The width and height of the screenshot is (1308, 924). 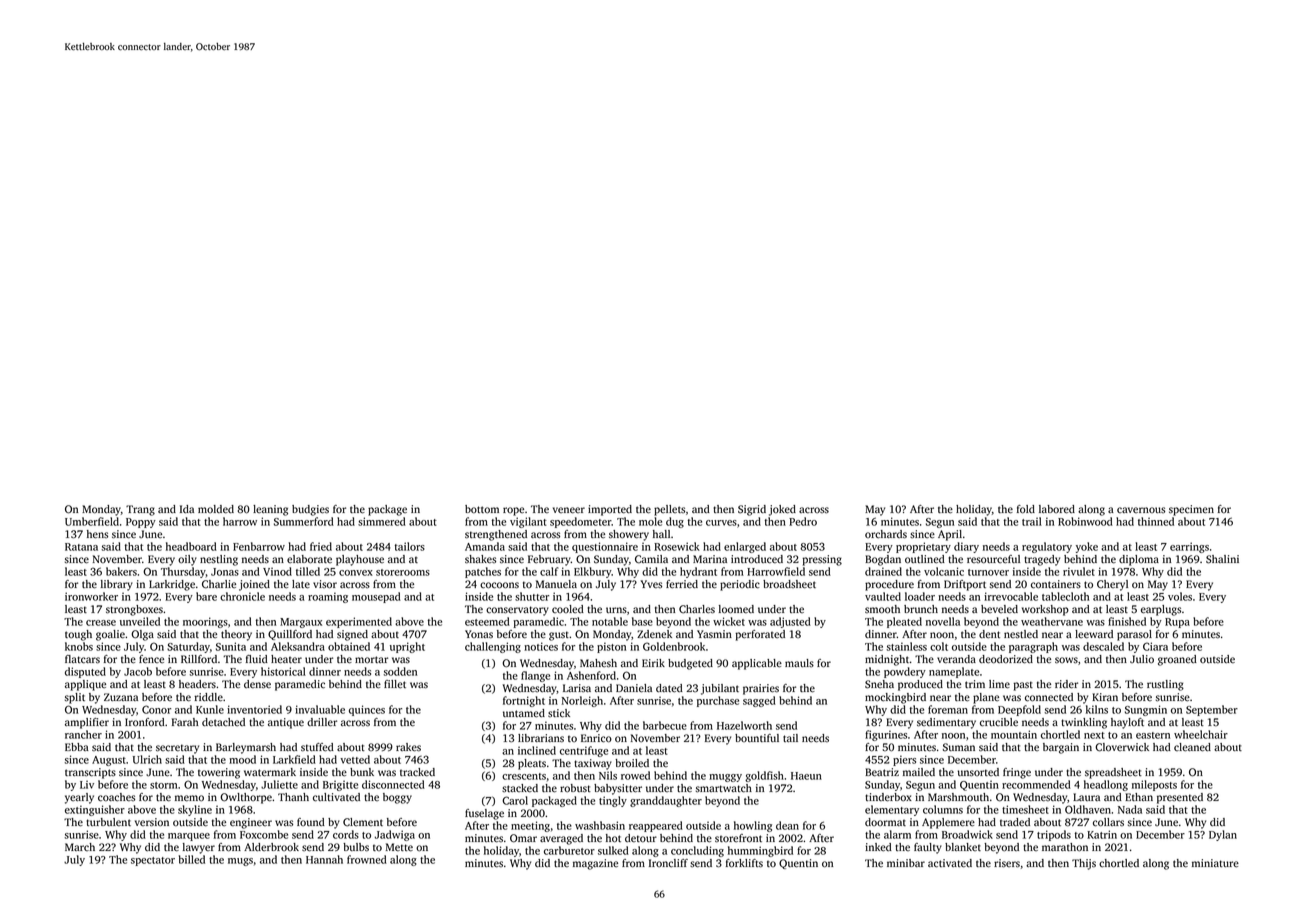 I want to click on headboard, so click(x=191, y=546).
